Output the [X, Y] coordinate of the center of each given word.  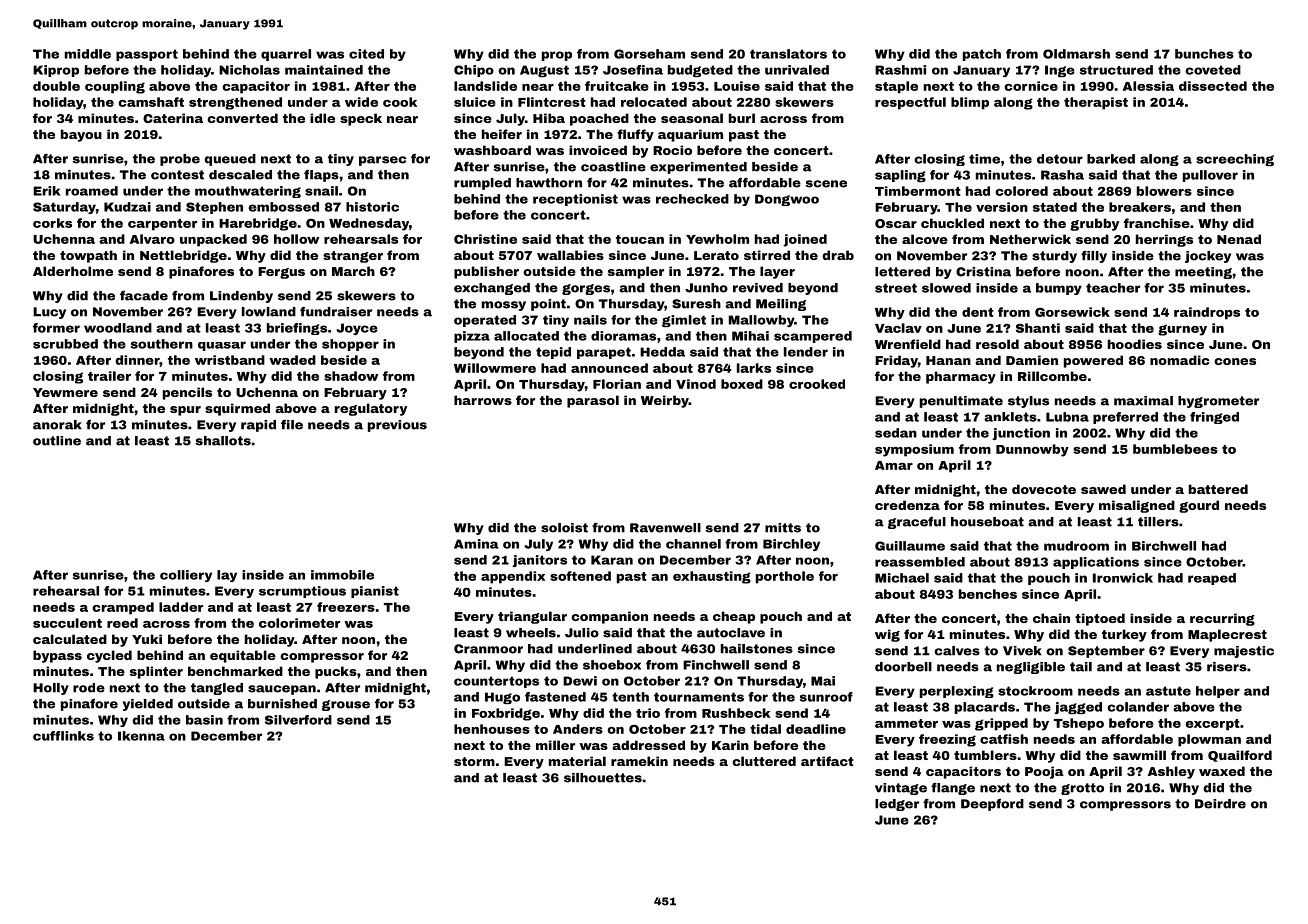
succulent [67, 623]
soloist [564, 528]
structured [1116, 70]
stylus [1028, 402]
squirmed [237, 409]
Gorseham [649, 54]
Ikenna [141, 736]
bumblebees [1175, 449]
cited [366, 54]
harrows [483, 400]
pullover [1210, 176]
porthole [785, 577]
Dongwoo [787, 200]
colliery [186, 576]
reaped [1212, 579]
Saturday [64, 208]
